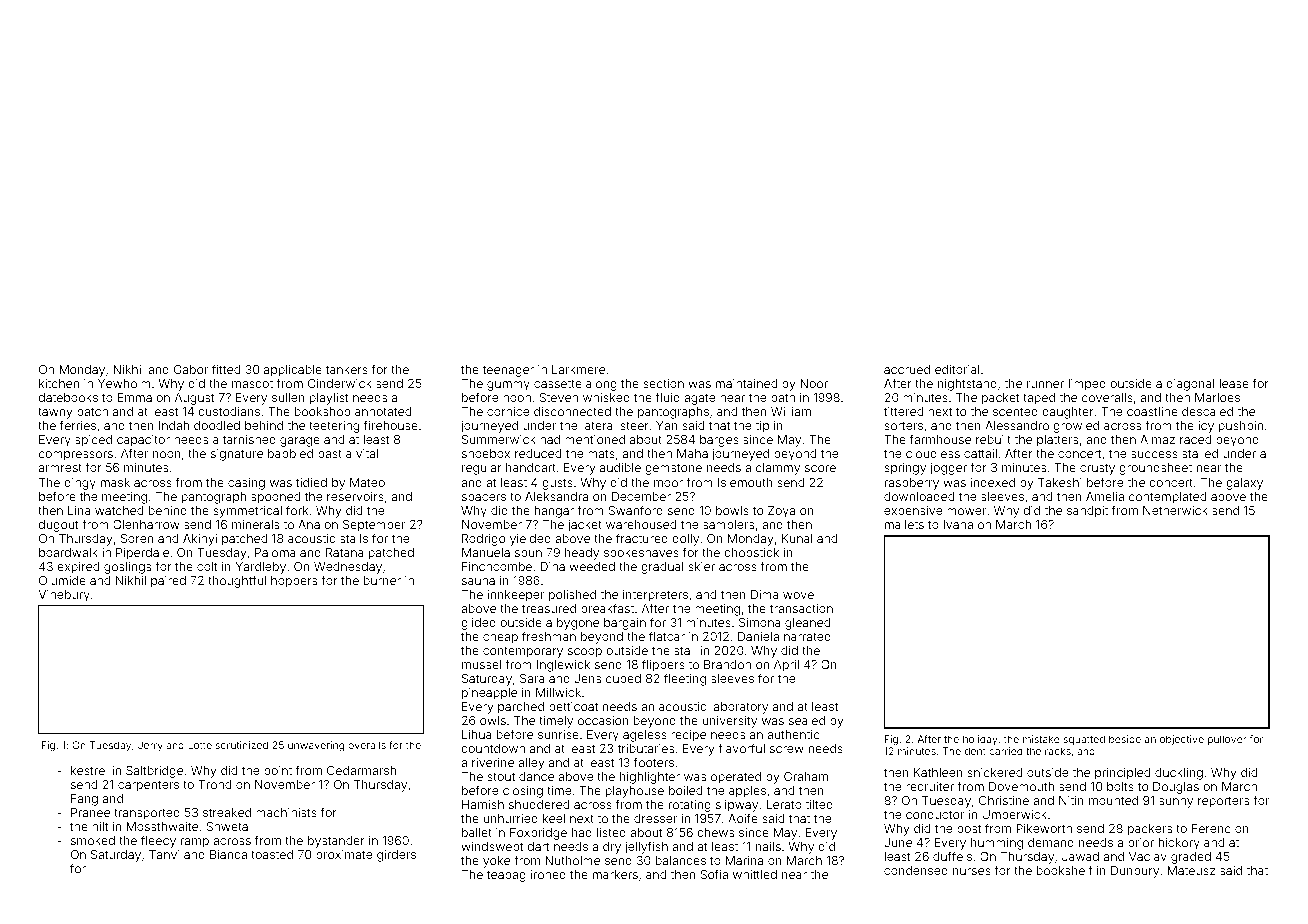 This document has width=1308, height=924. I want to click on teabag, so click(506, 876).
